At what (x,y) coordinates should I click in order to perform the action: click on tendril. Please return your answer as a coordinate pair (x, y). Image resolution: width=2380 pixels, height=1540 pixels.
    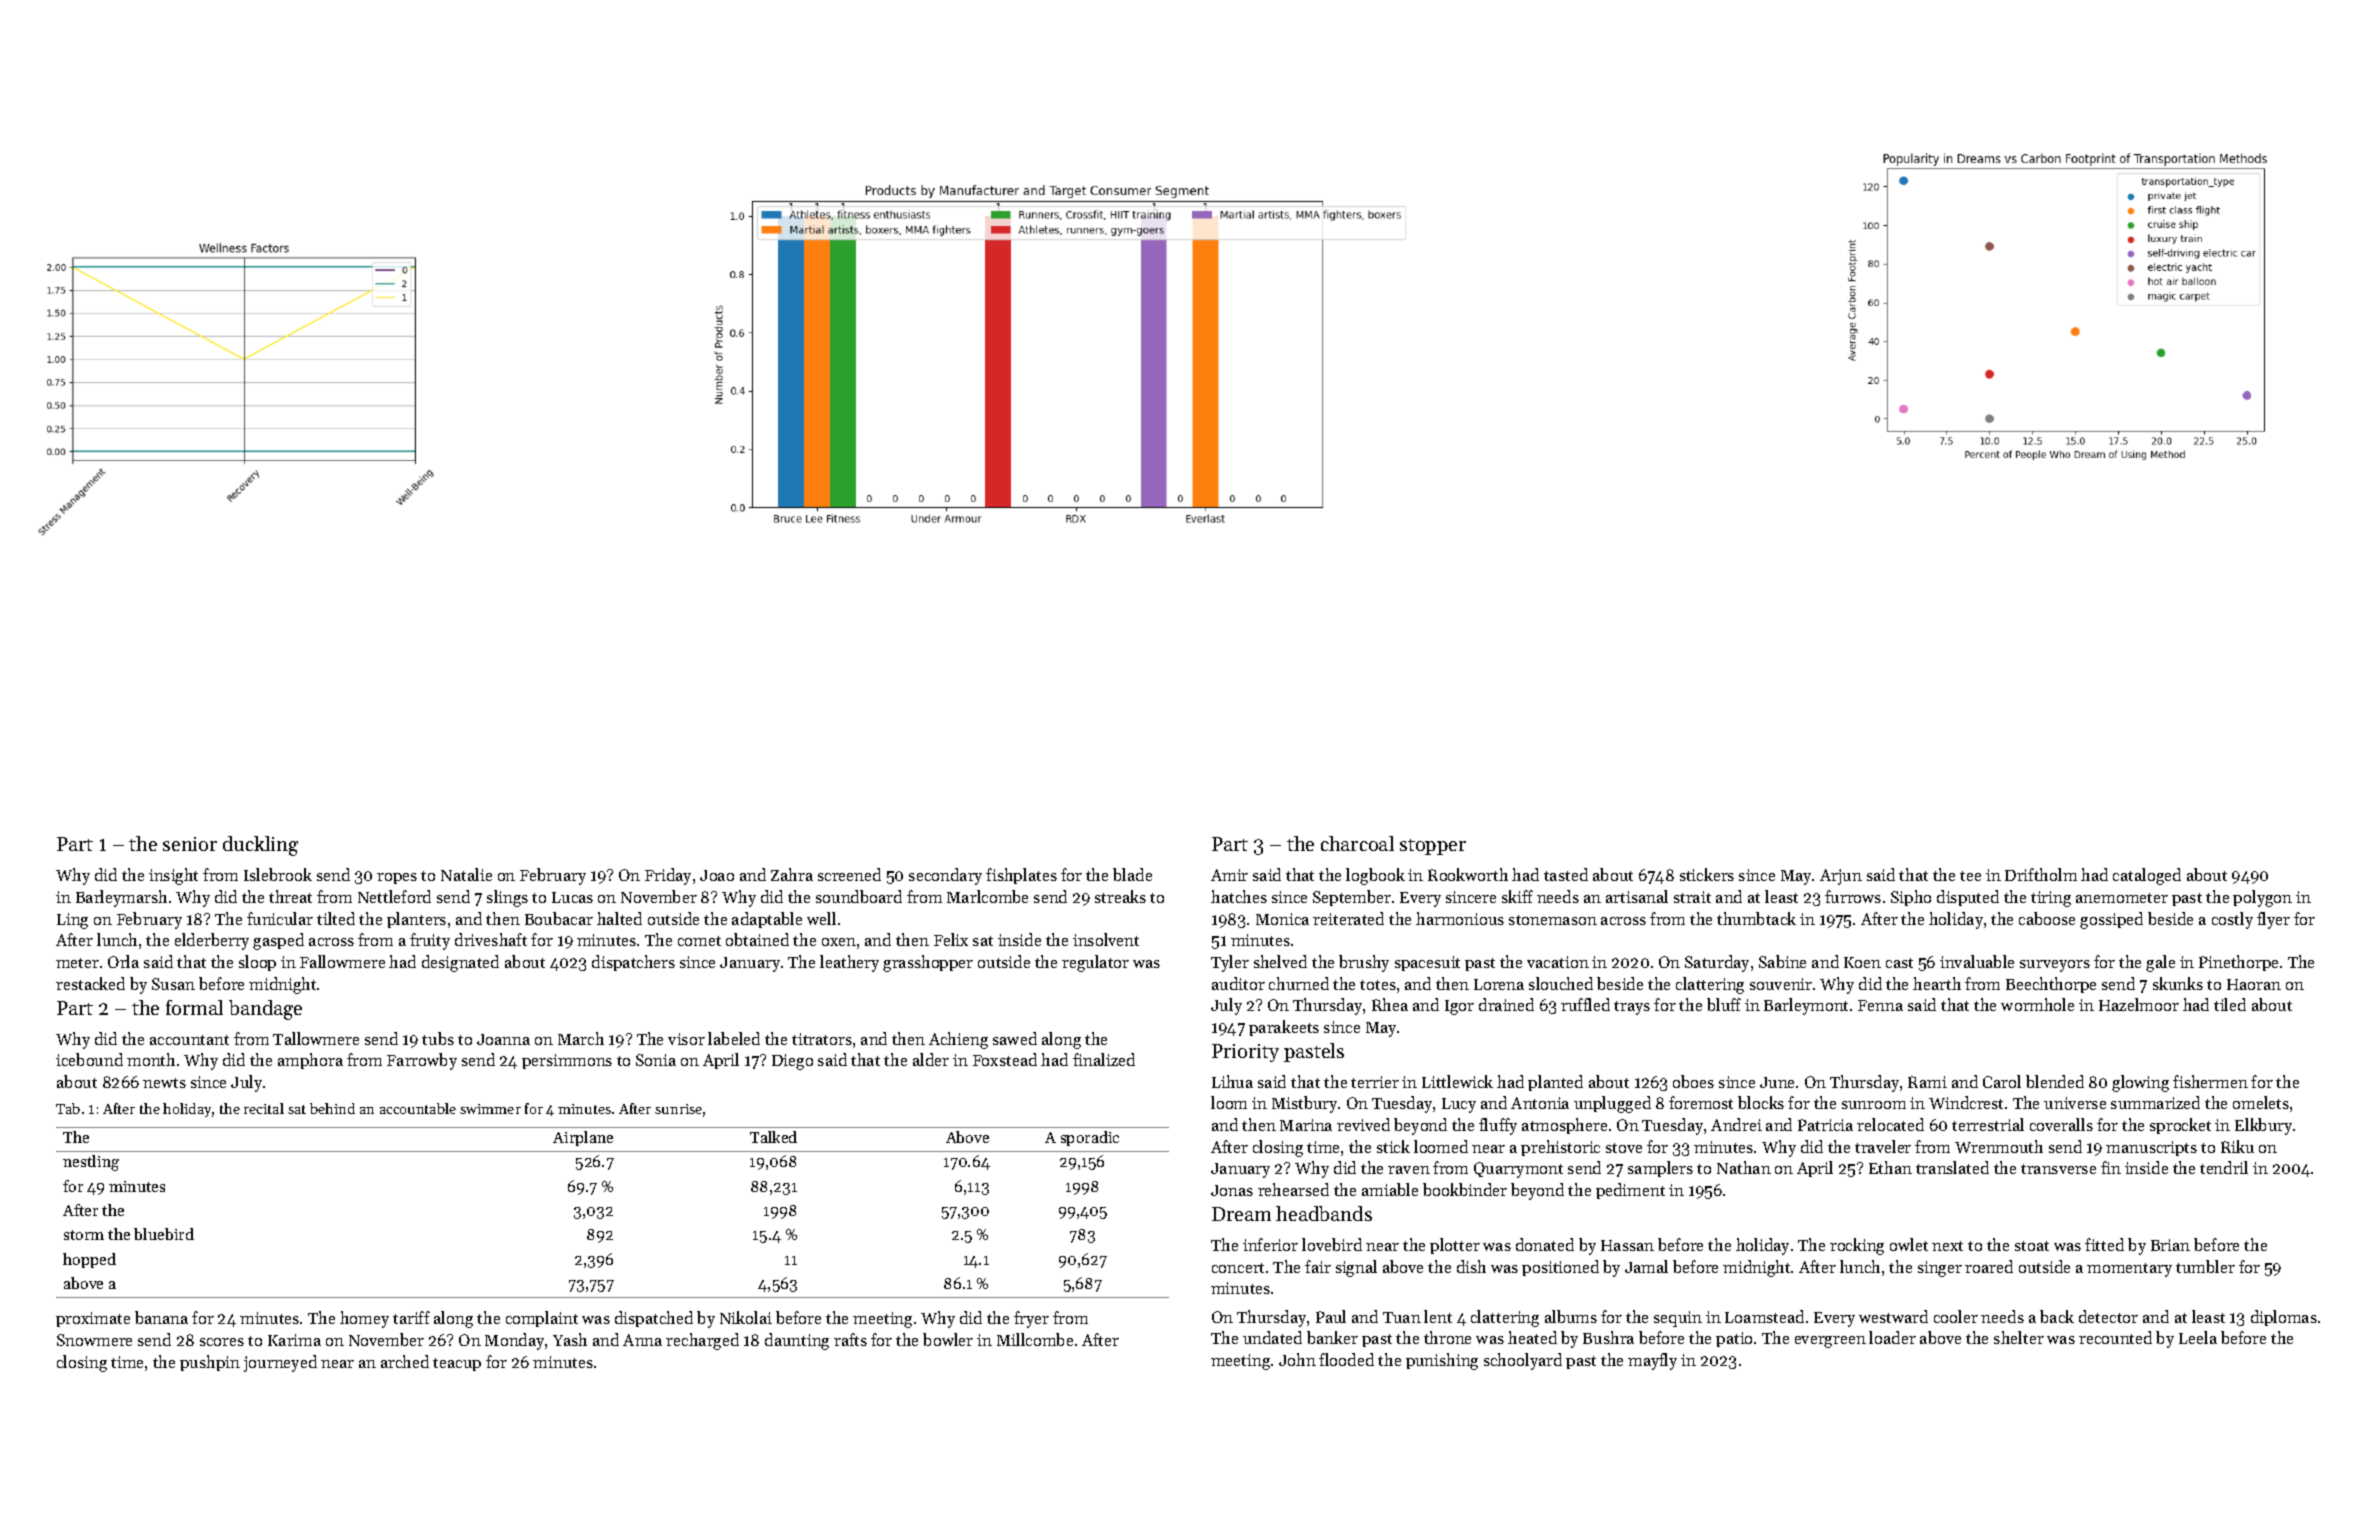
    Looking at the image, I should click on (2224, 1167).
